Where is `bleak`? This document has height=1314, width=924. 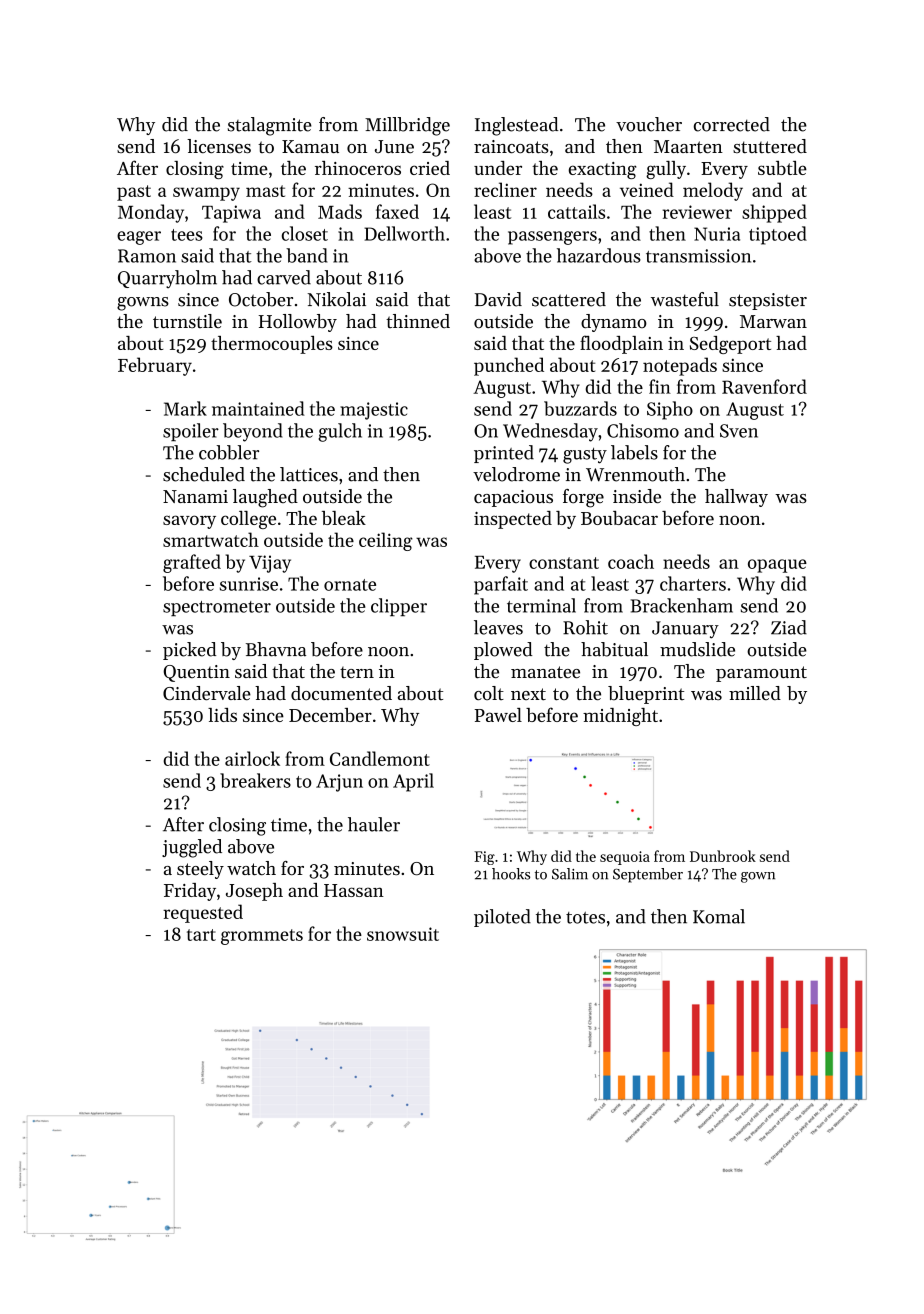
bleak is located at coordinates (344, 518).
